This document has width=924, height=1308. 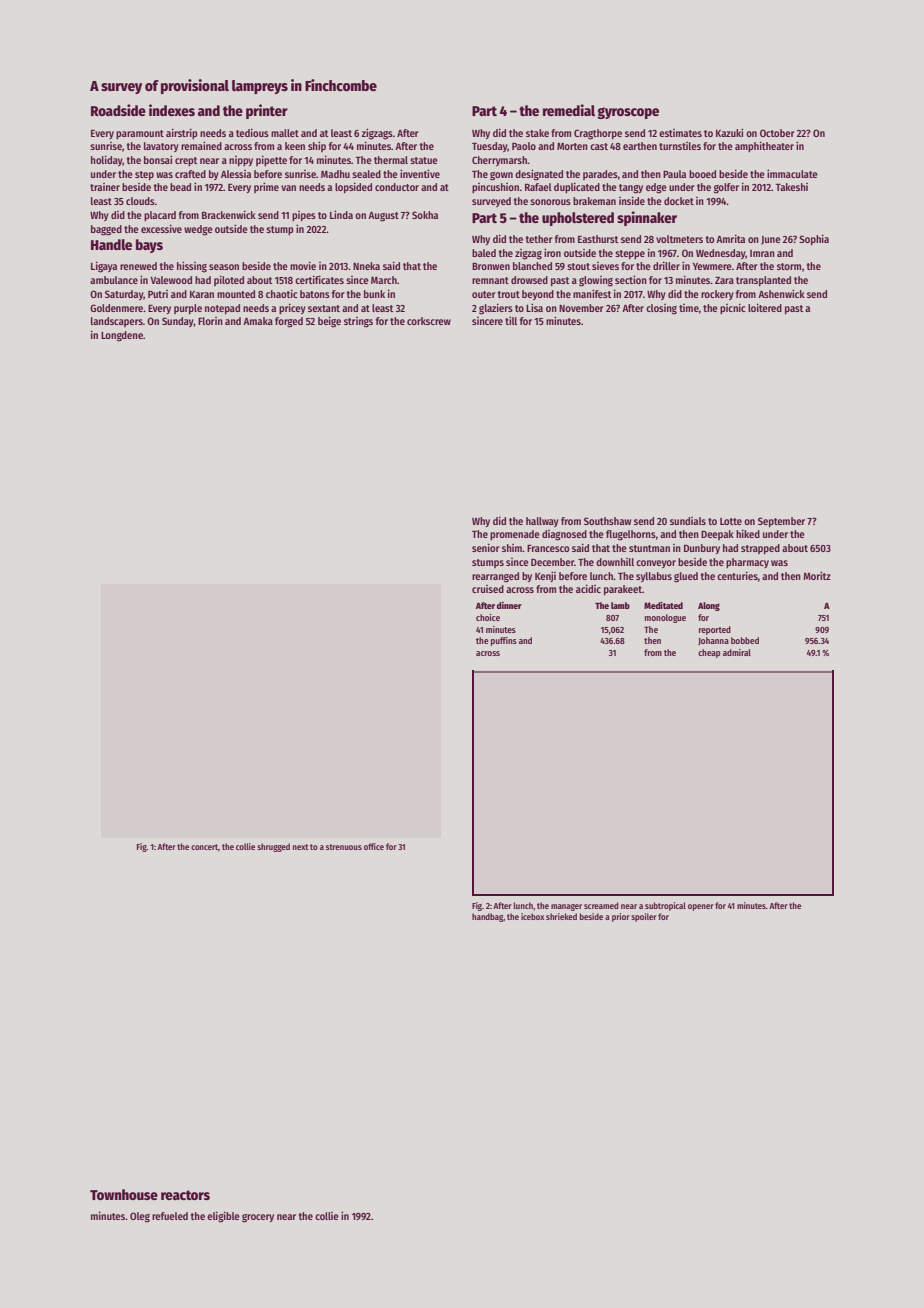 What do you see at coordinates (501, 176) in the document?
I see `gown` at bounding box center [501, 176].
